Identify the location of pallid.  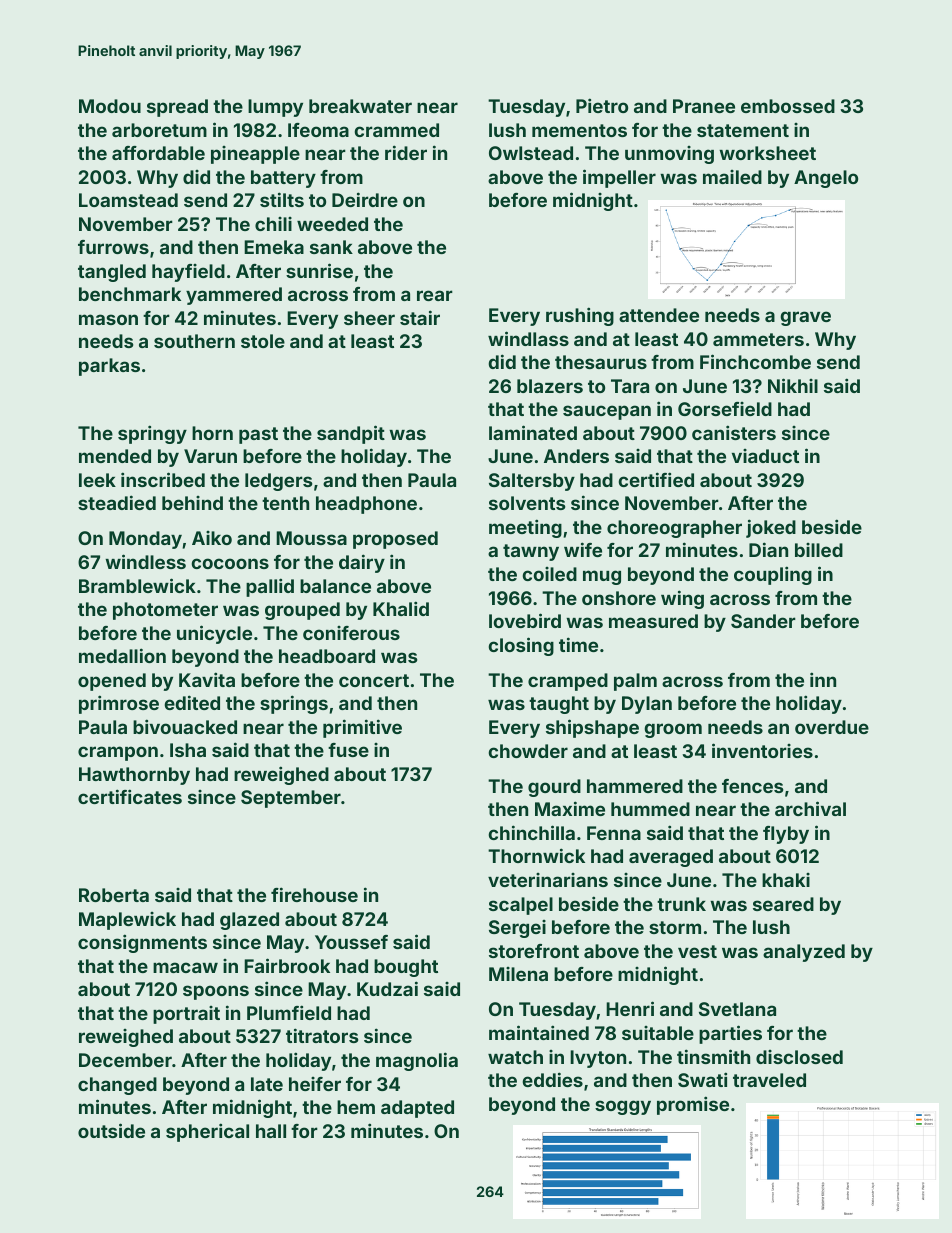
(270, 587).
